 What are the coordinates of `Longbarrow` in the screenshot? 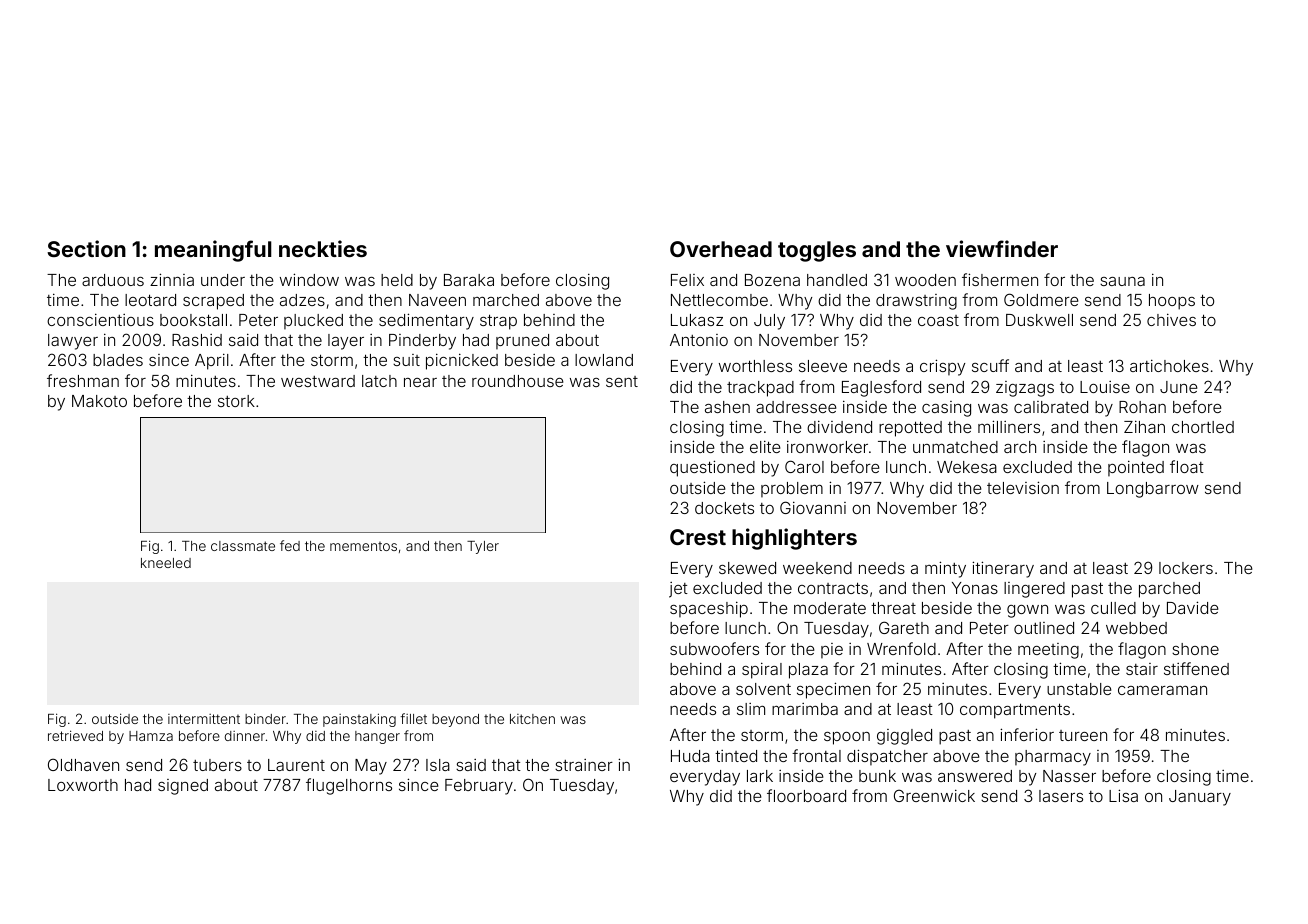 It's located at (1153, 490).
